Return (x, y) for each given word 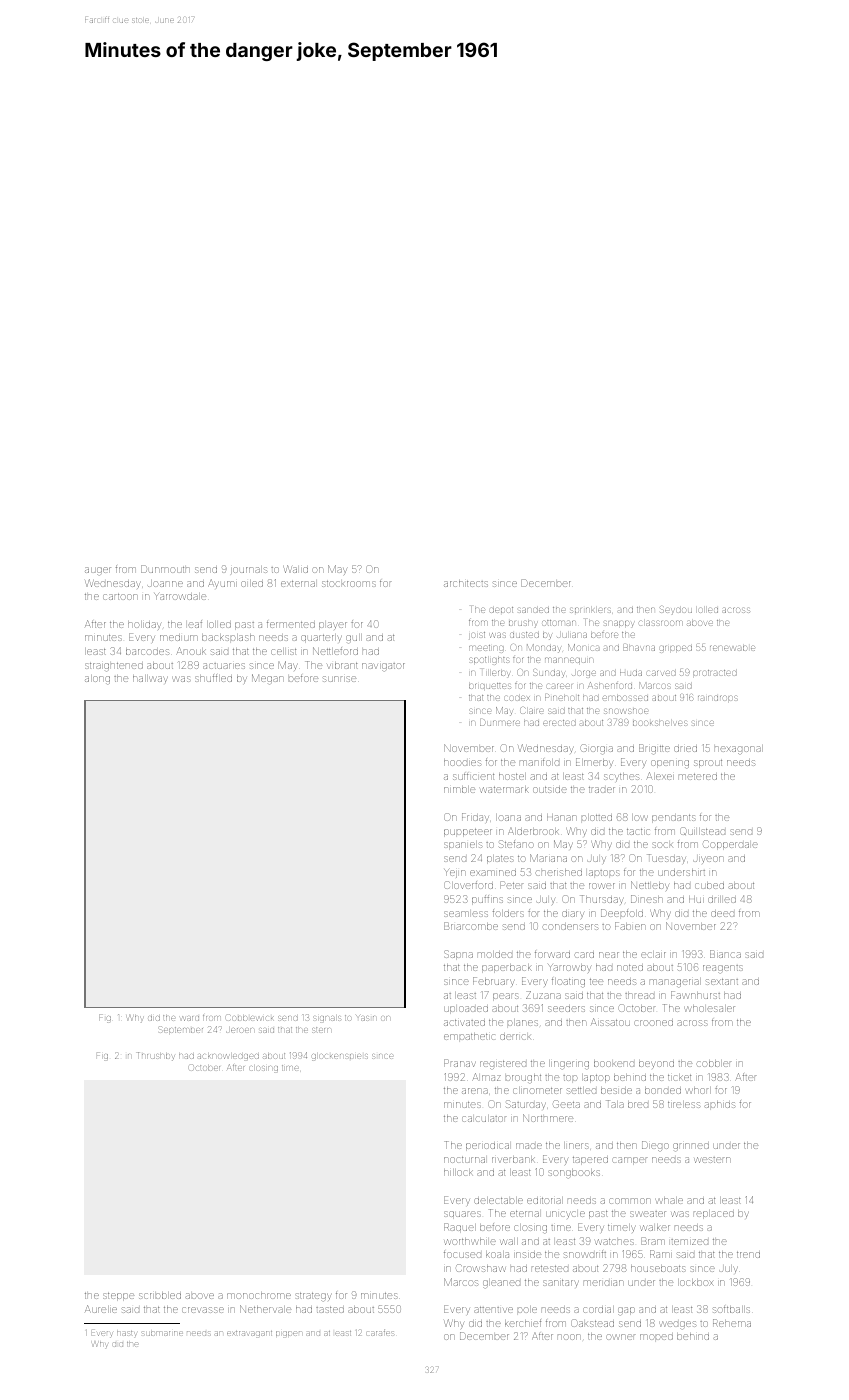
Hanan (561, 817)
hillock (458, 1172)
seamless (466, 914)
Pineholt (562, 697)
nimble (459, 789)
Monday (543, 648)
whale (670, 1200)
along (97, 679)
